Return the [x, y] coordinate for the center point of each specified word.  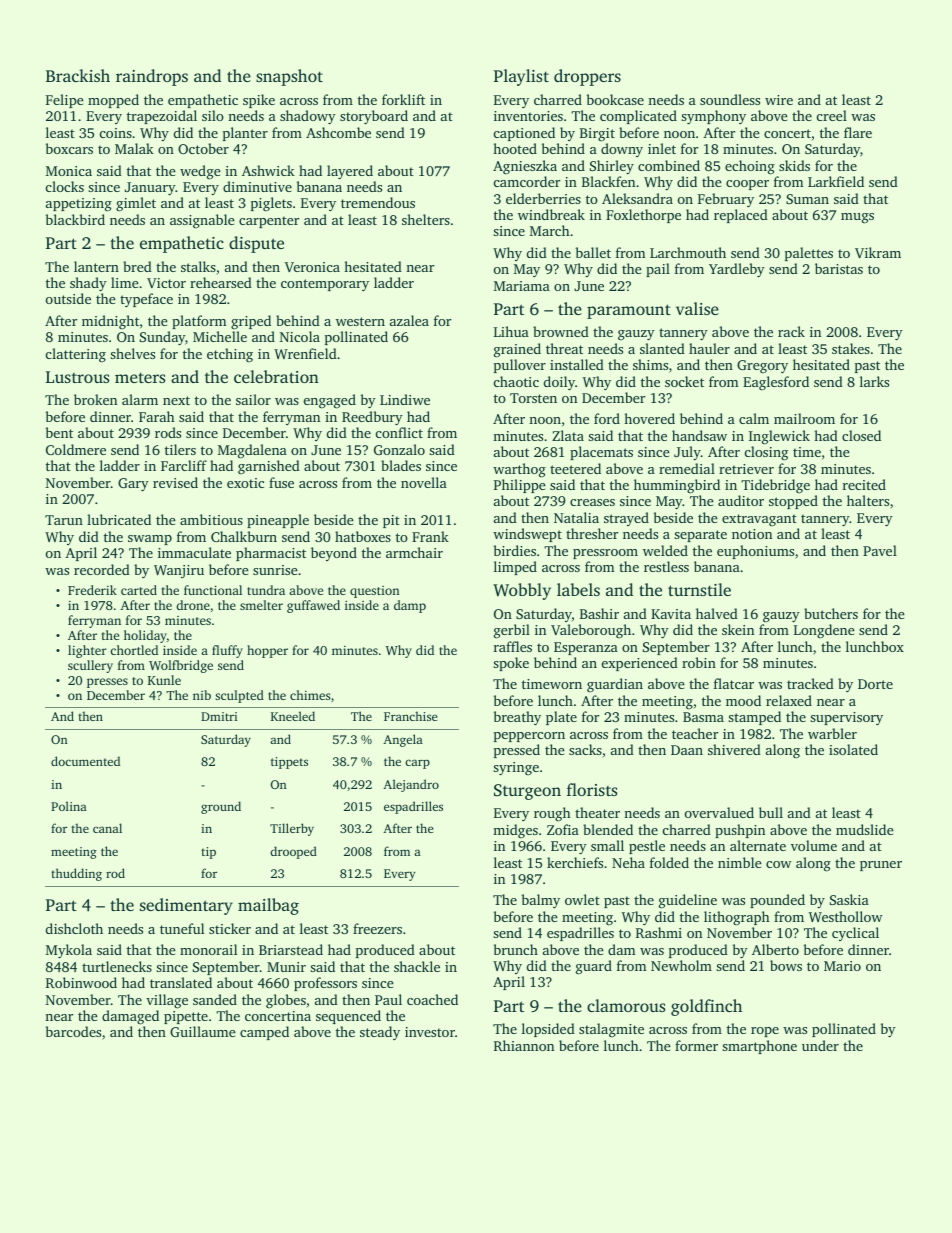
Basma [703, 717]
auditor [741, 500]
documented [85, 761]
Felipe [65, 101]
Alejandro [411, 785]
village [167, 1001]
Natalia [576, 517]
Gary [133, 484]
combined [669, 165]
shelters [426, 219]
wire [779, 100]
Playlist [521, 77]
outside [68, 298]
